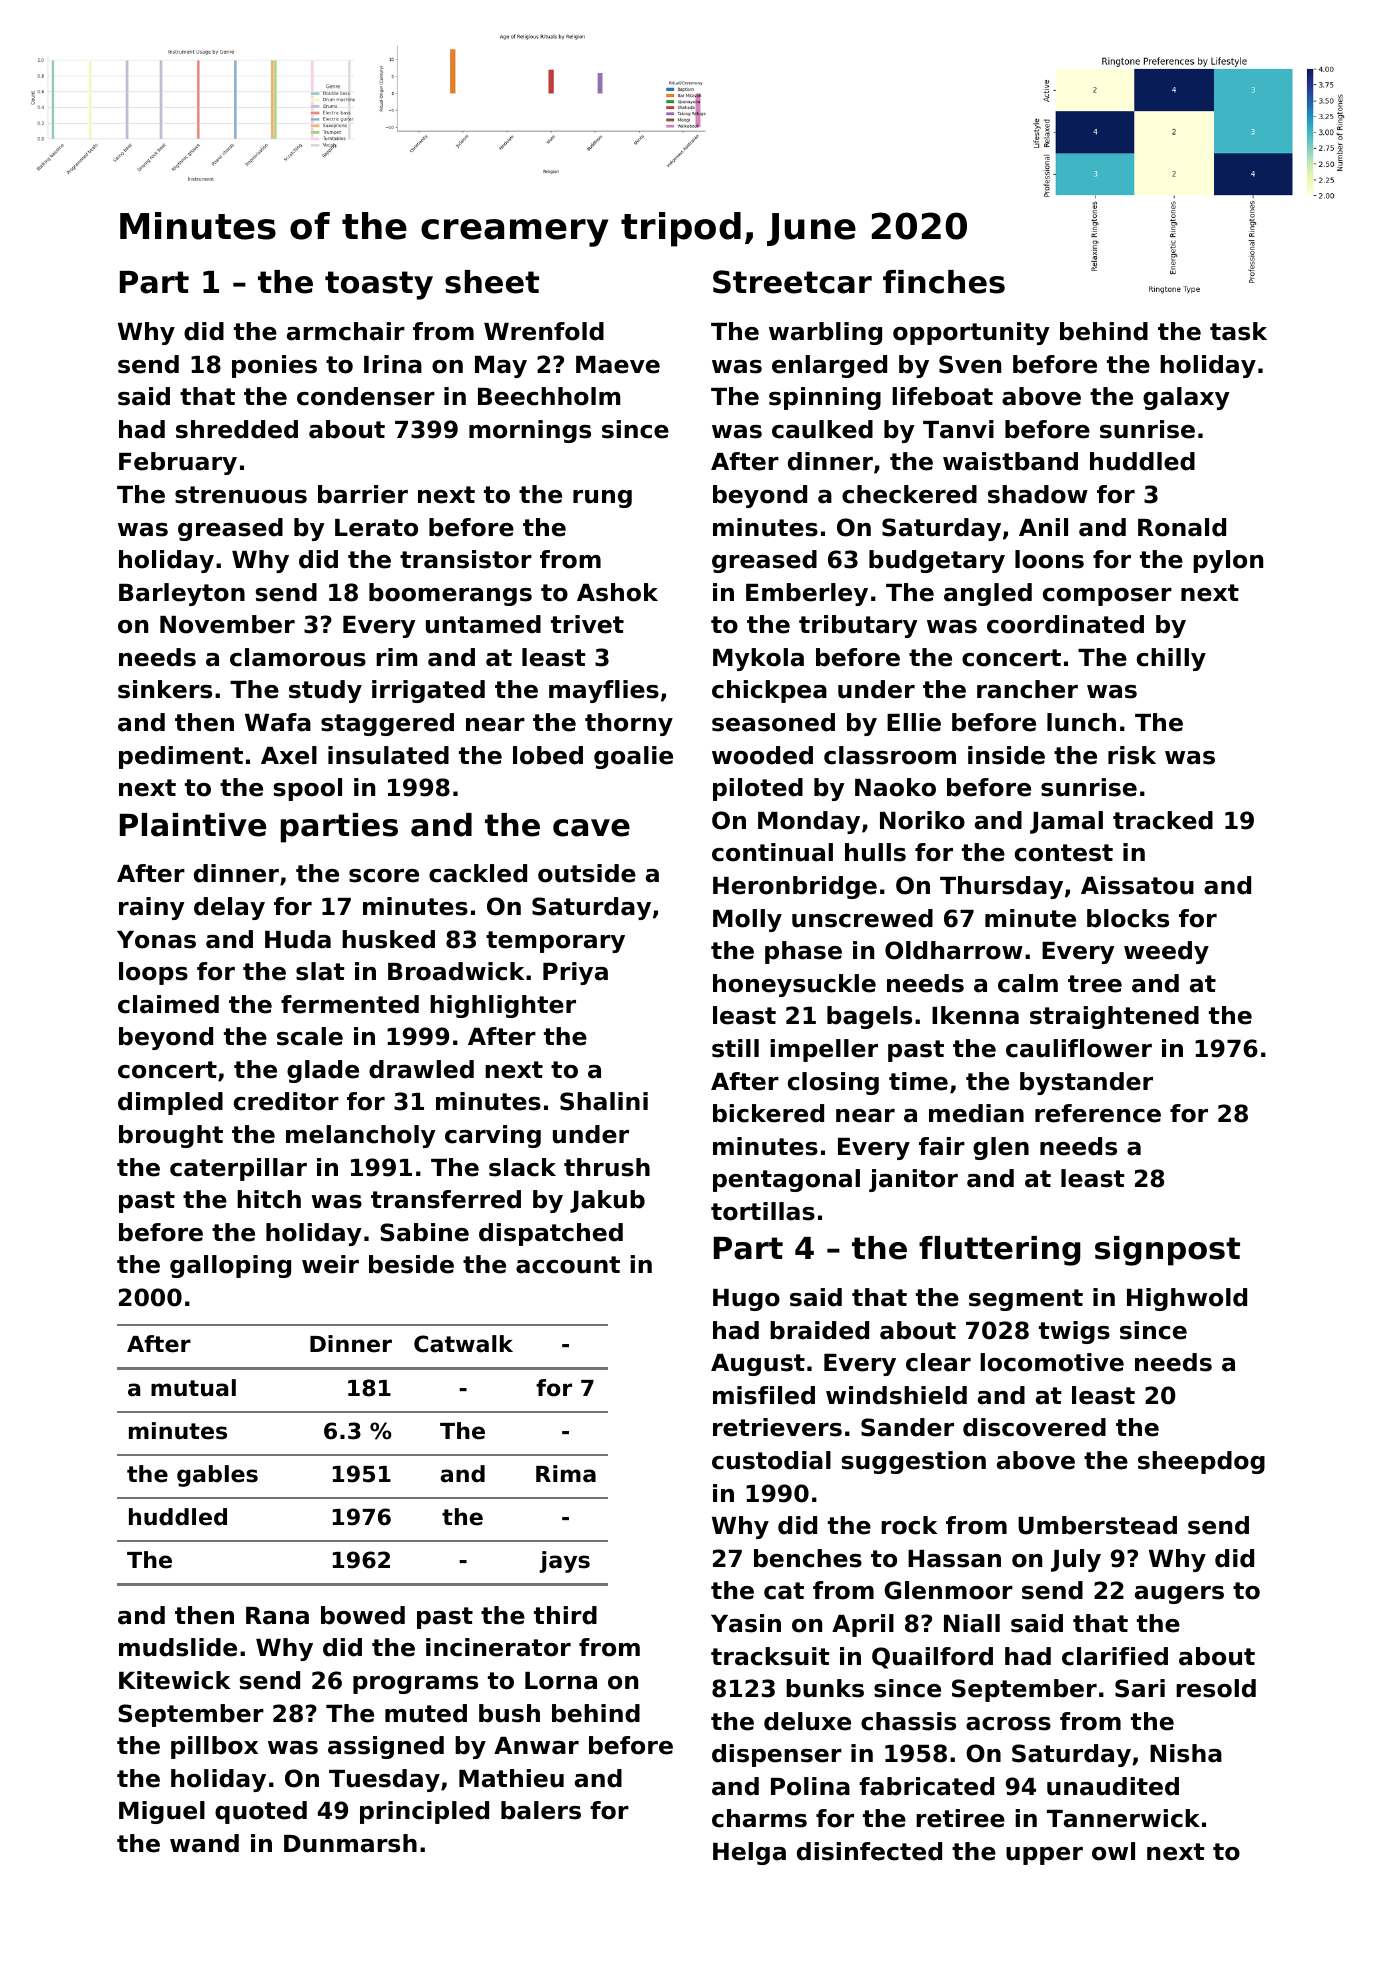 The height and width of the image is (1969, 1386). Describe the element at coordinates (363, 1615) in the image. I see `bowed` at that location.
